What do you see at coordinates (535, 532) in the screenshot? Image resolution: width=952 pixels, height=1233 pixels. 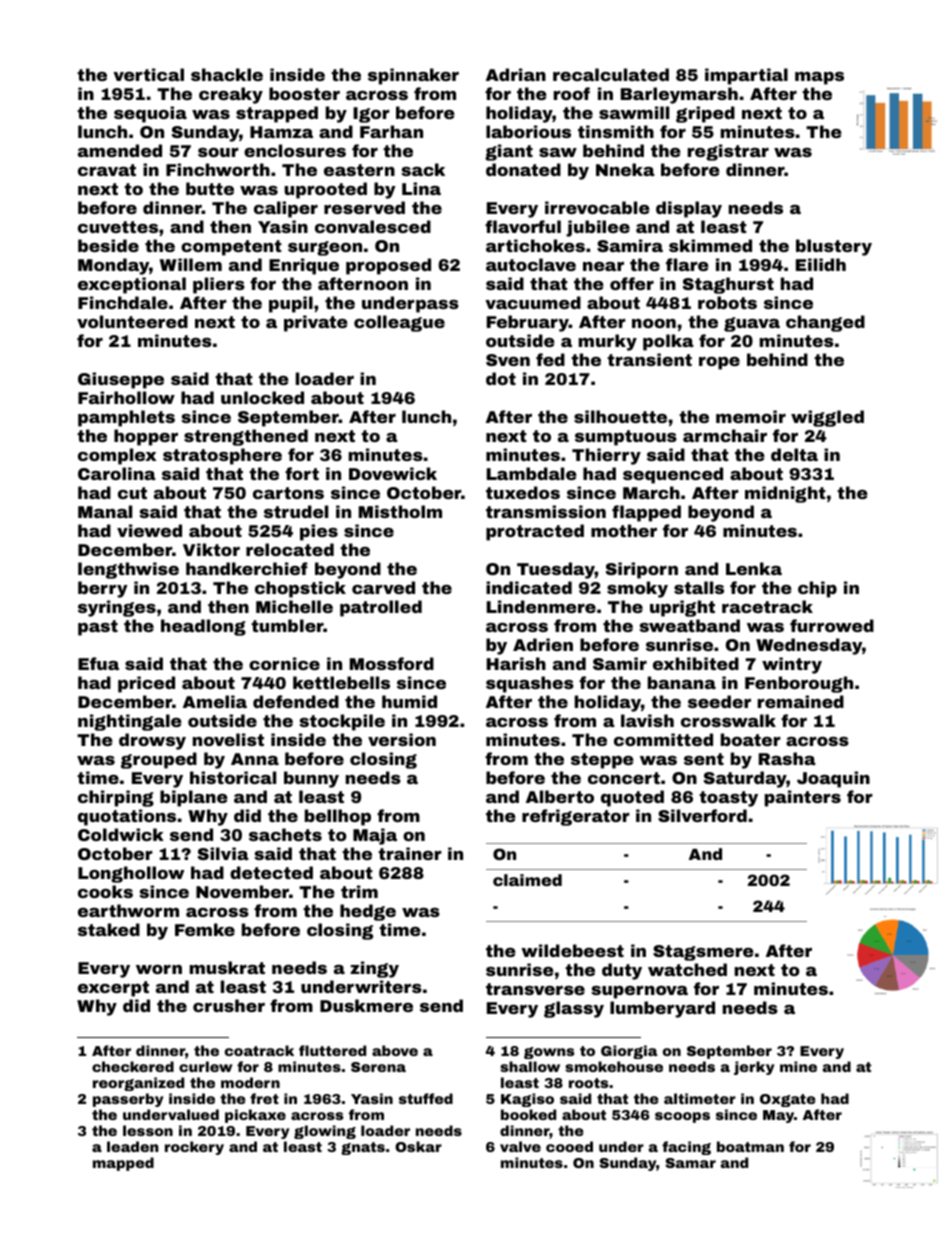 I see `protracted` at bounding box center [535, 532].
